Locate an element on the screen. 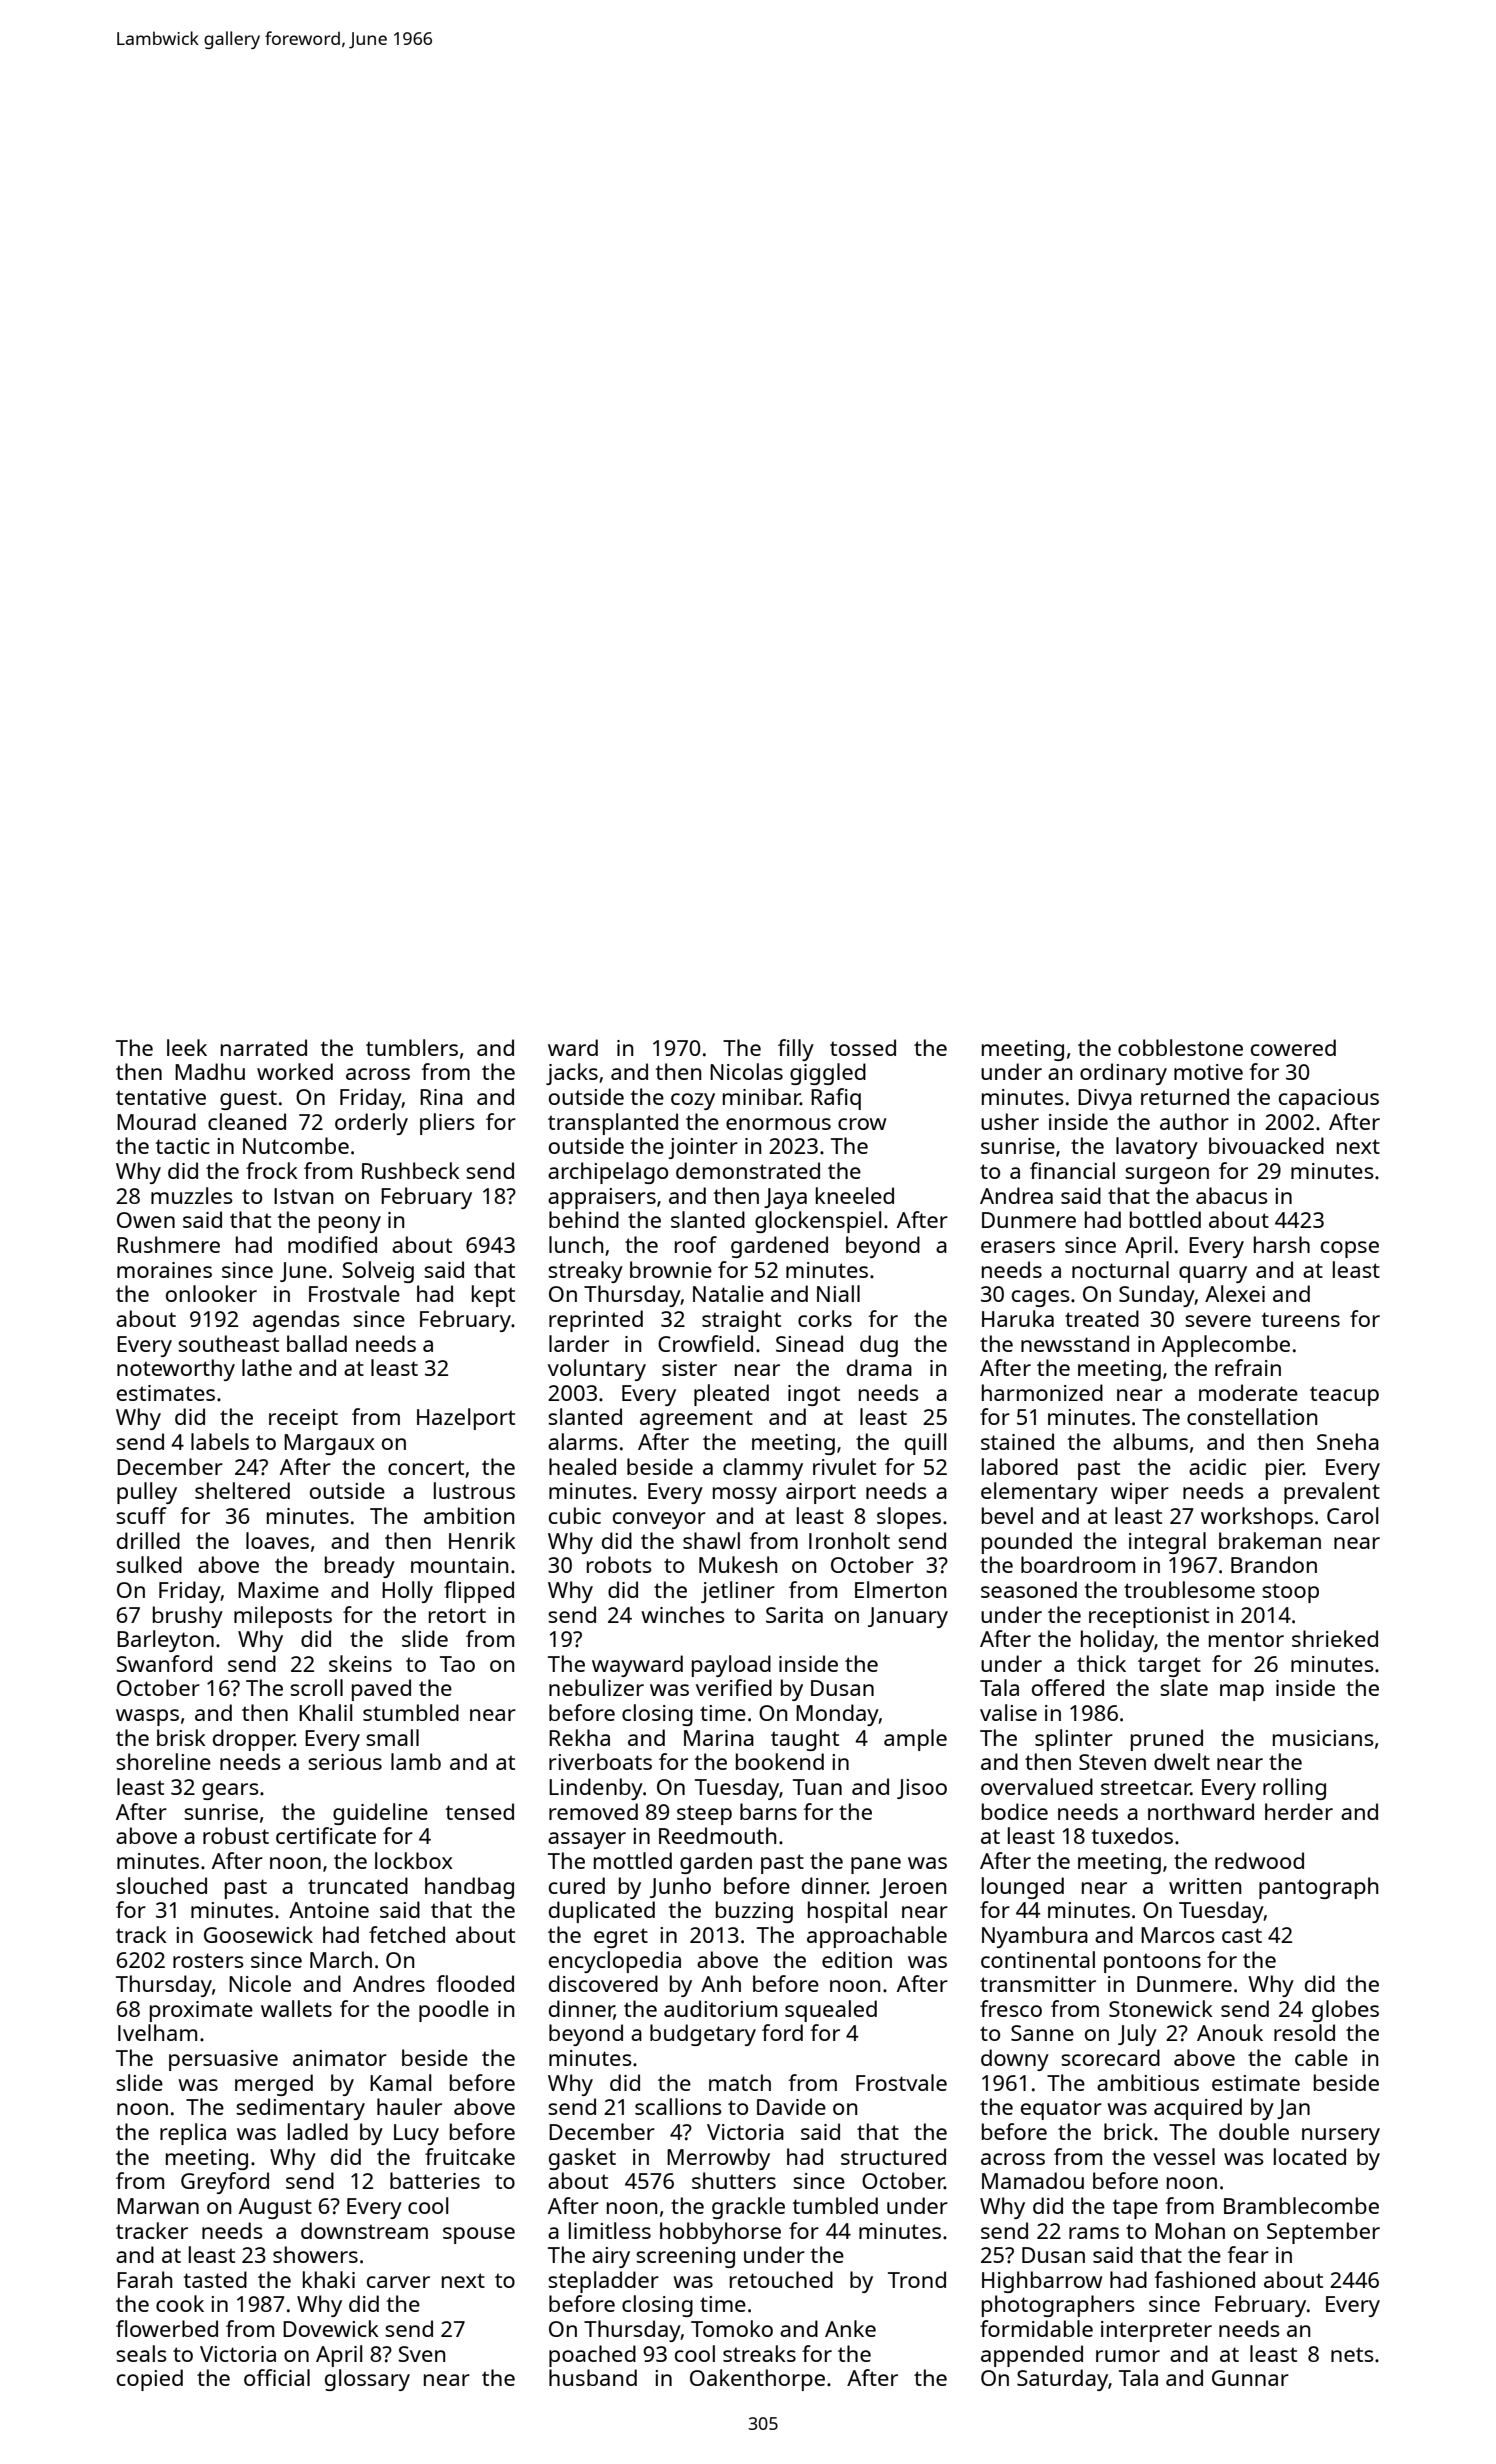 The width and height of the screenshot is (1496, 2464). nets is located at coordinates (1352, 2354).
